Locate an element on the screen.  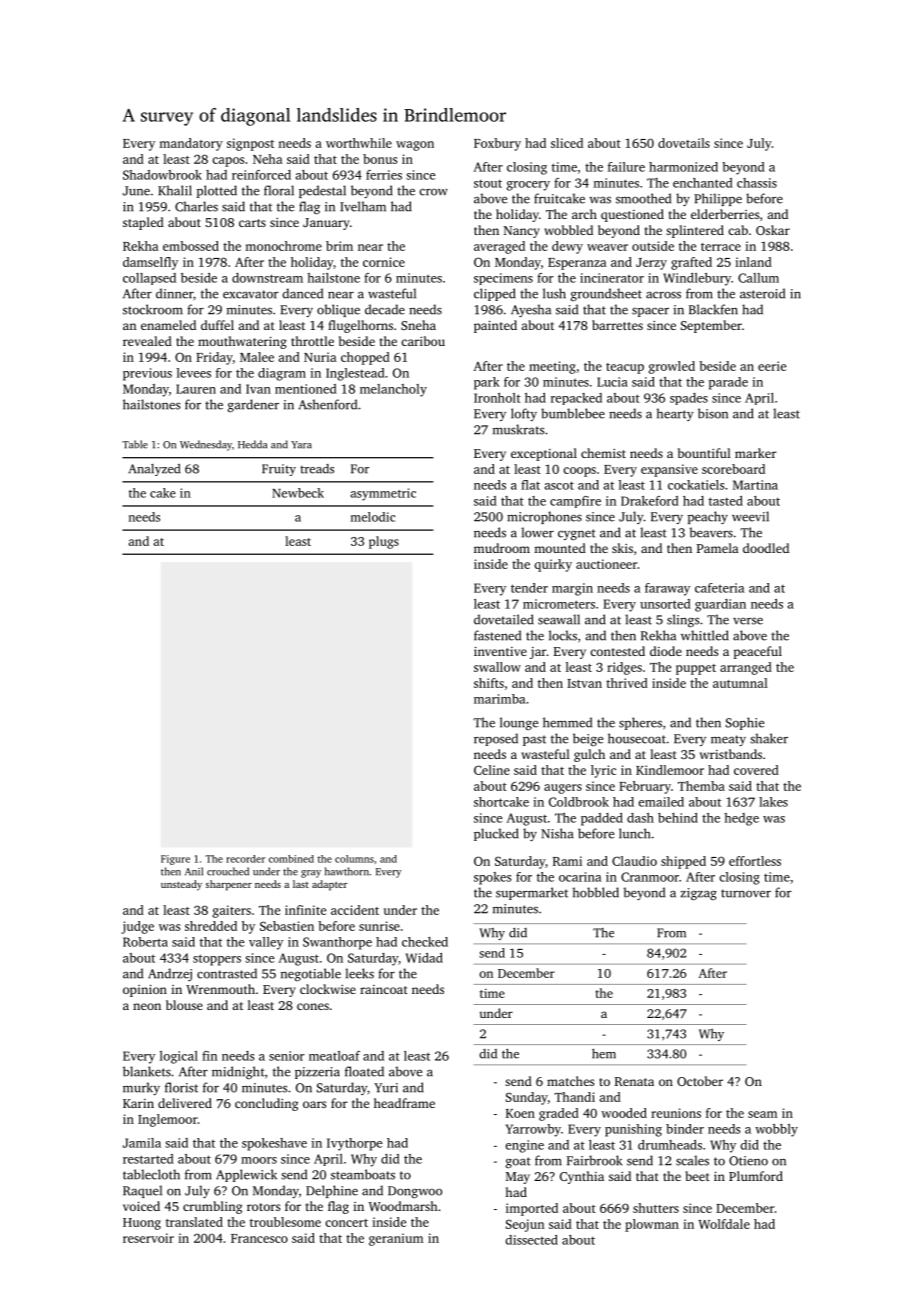
oars is located at coordinates (314, 1104).
